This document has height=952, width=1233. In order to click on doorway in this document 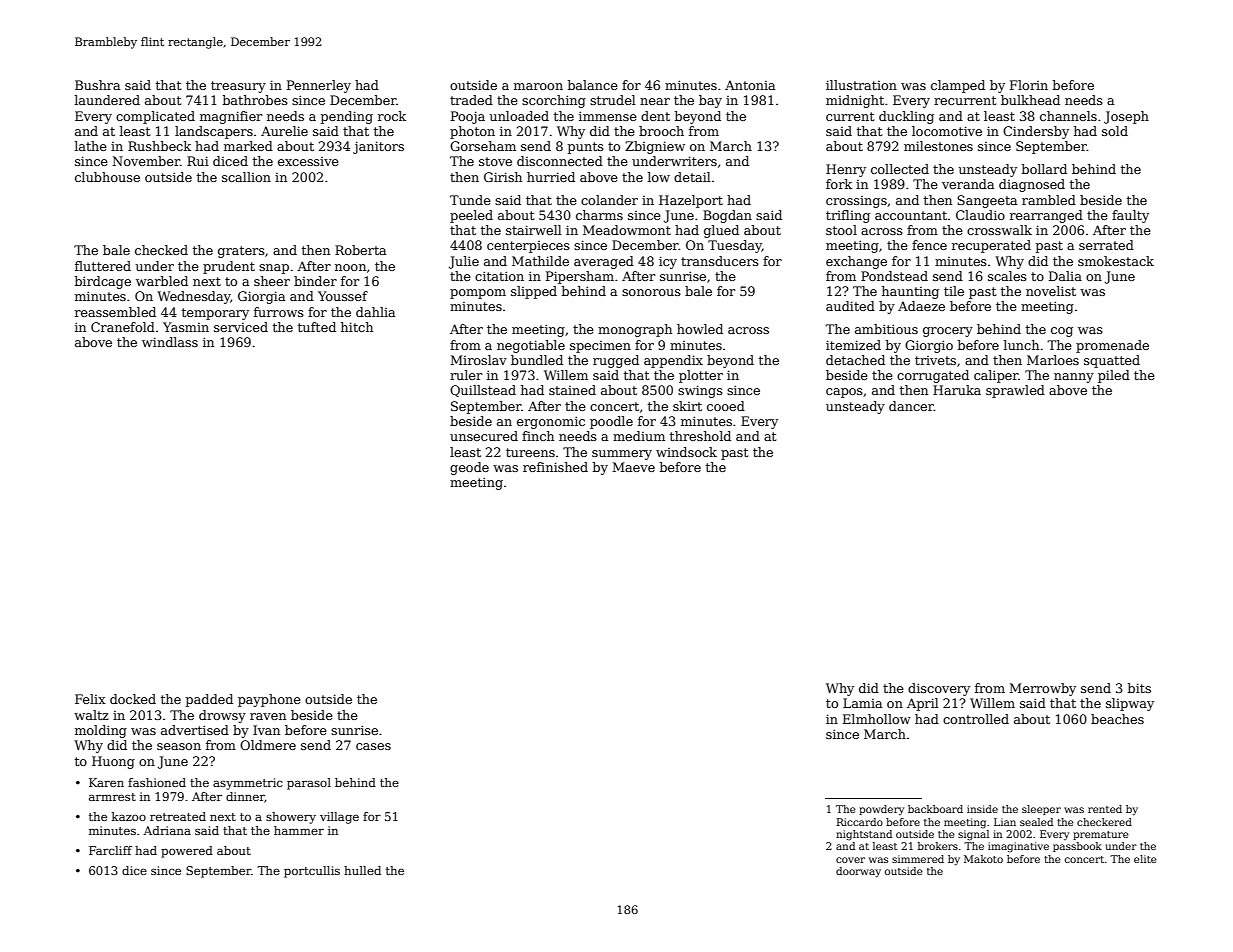, I will do `click(858, 872)`.
